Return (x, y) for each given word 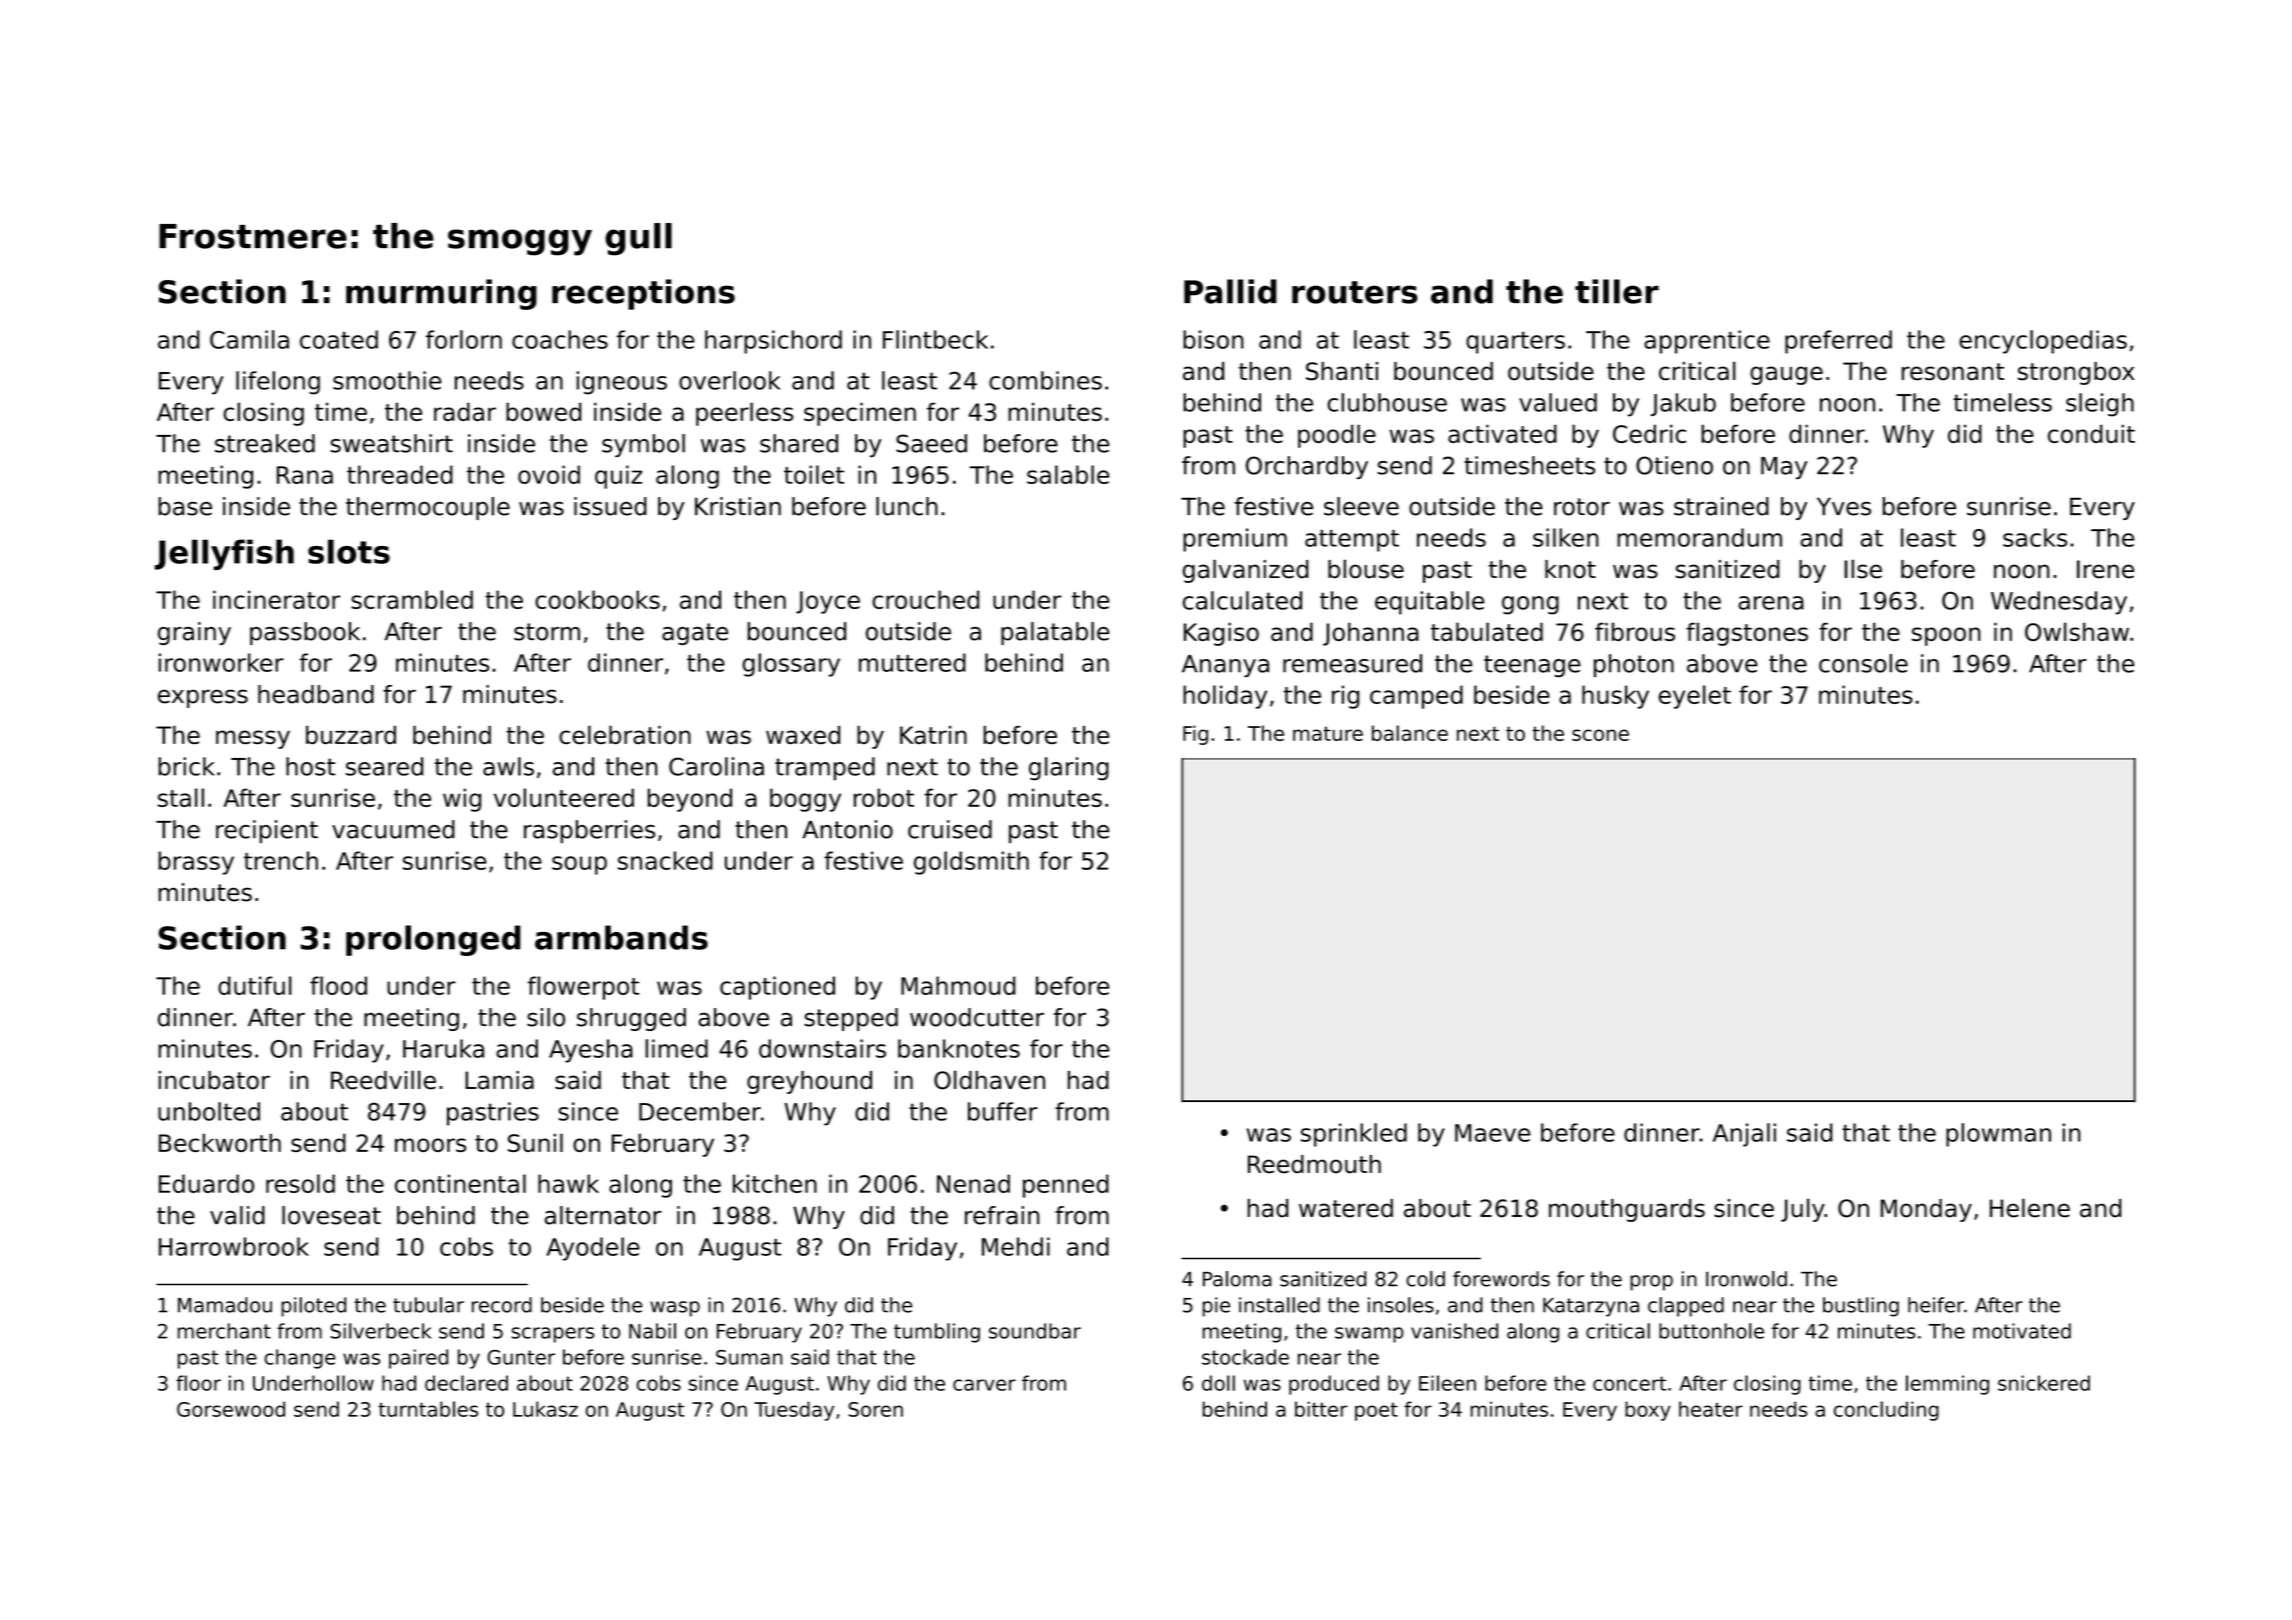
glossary (791, 665)
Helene (2030, 1208)
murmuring (441, 294)
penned (1066, 1186)
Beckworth (220, 1142)
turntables (428, 1409)
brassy (196, 863)
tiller (1617, 291)
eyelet (1695, 697)
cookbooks (597, 599)
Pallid (1230, 291)
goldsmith (971, 863)
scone (1600, 735)
